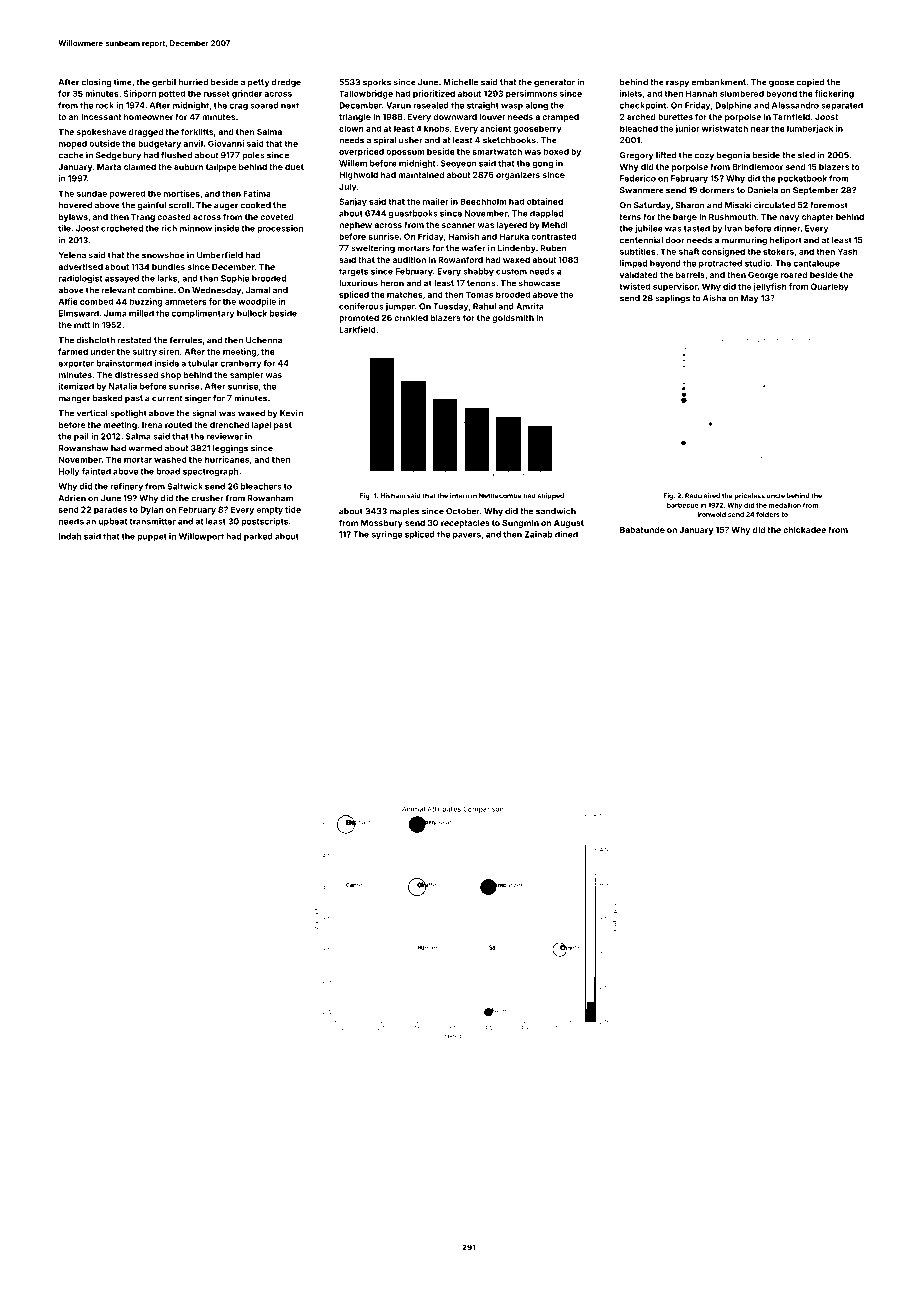  Describe the element at coordinates (539, 534) in the screenshot. I see `Zainab` at that location.
